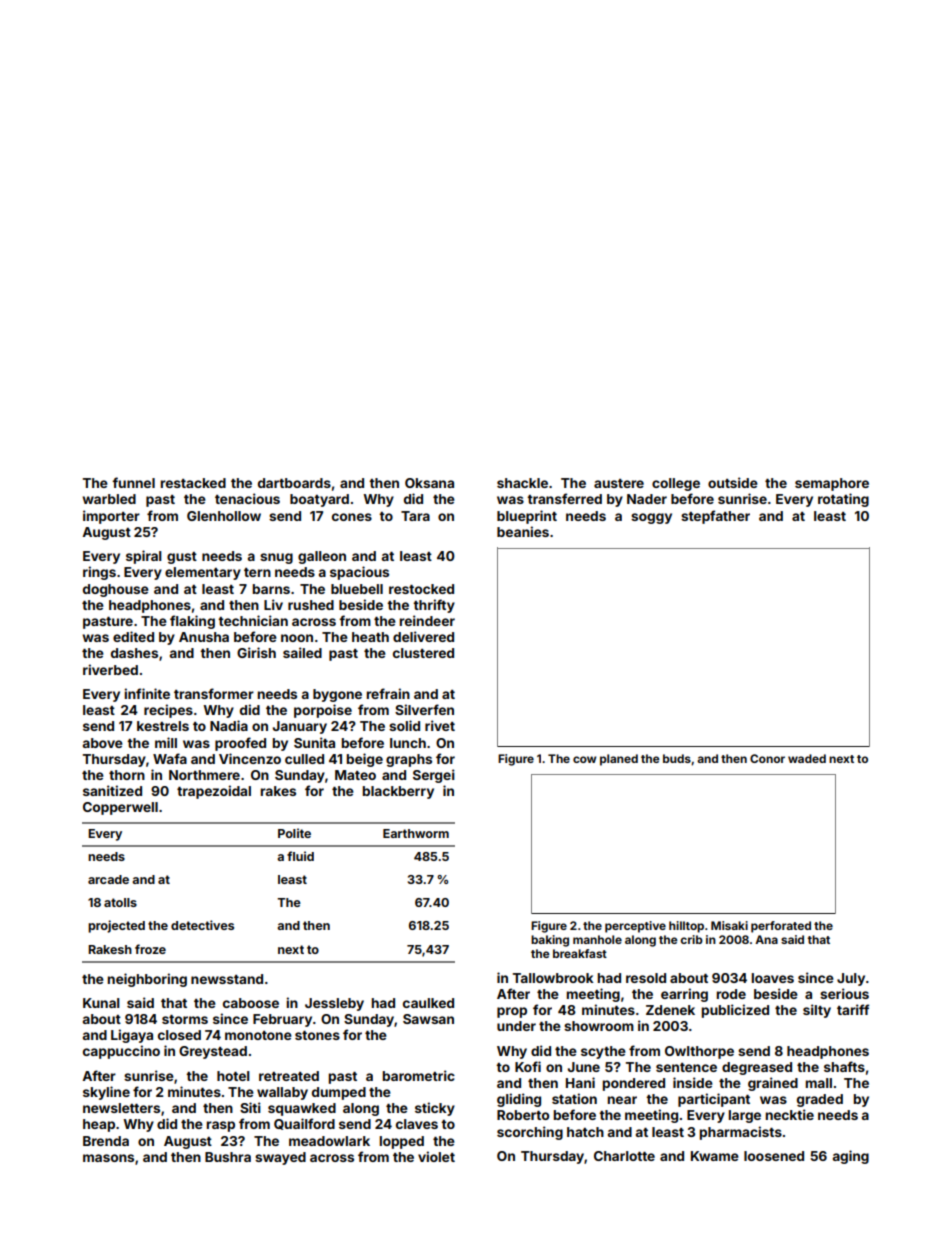 Image resolution: width=952 pixels, height=1233 pixels. I want to click on waded, so click(807, 758).
